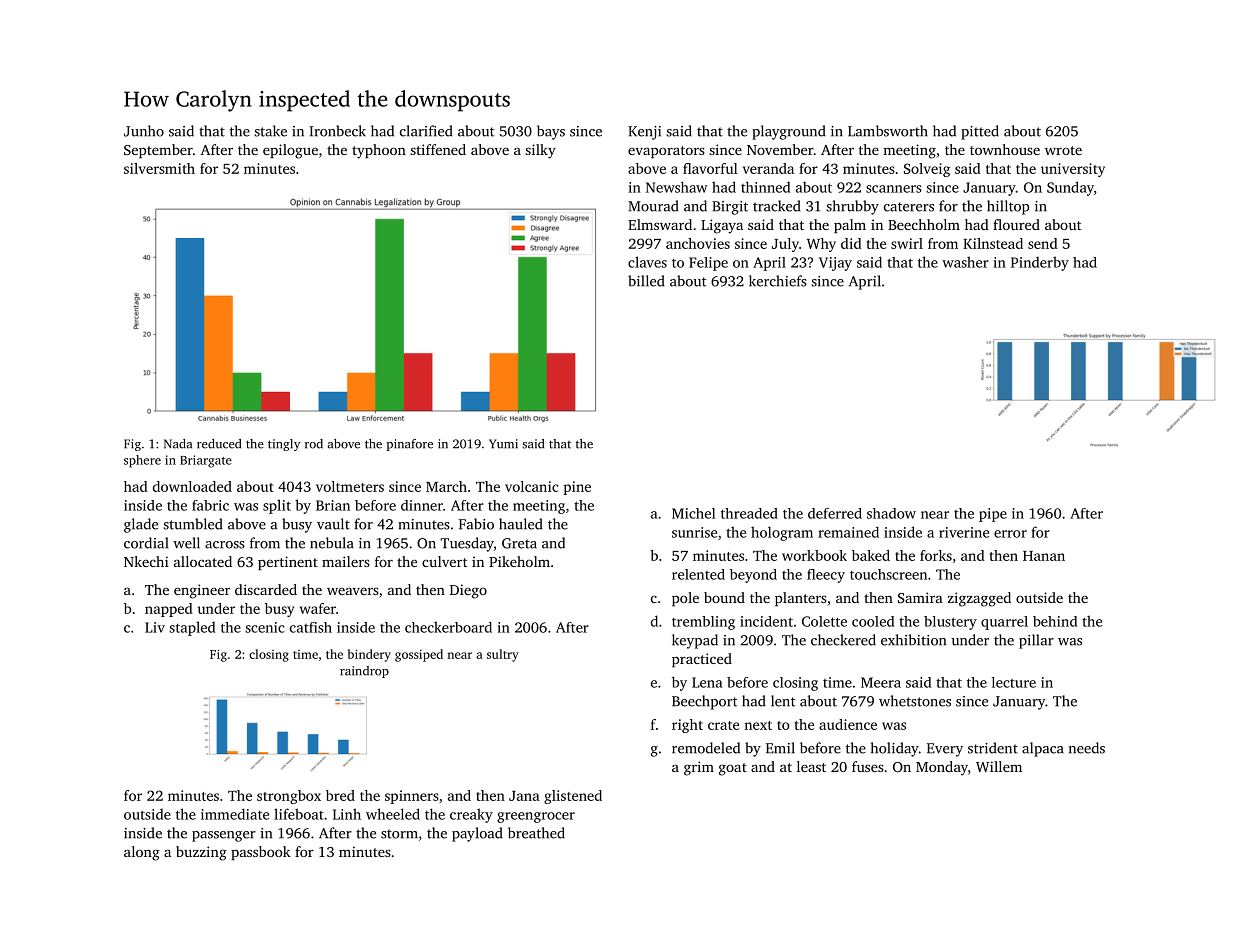 This screenshot has width=1233, height=952. I want to click on storm, so click(399, 834).
